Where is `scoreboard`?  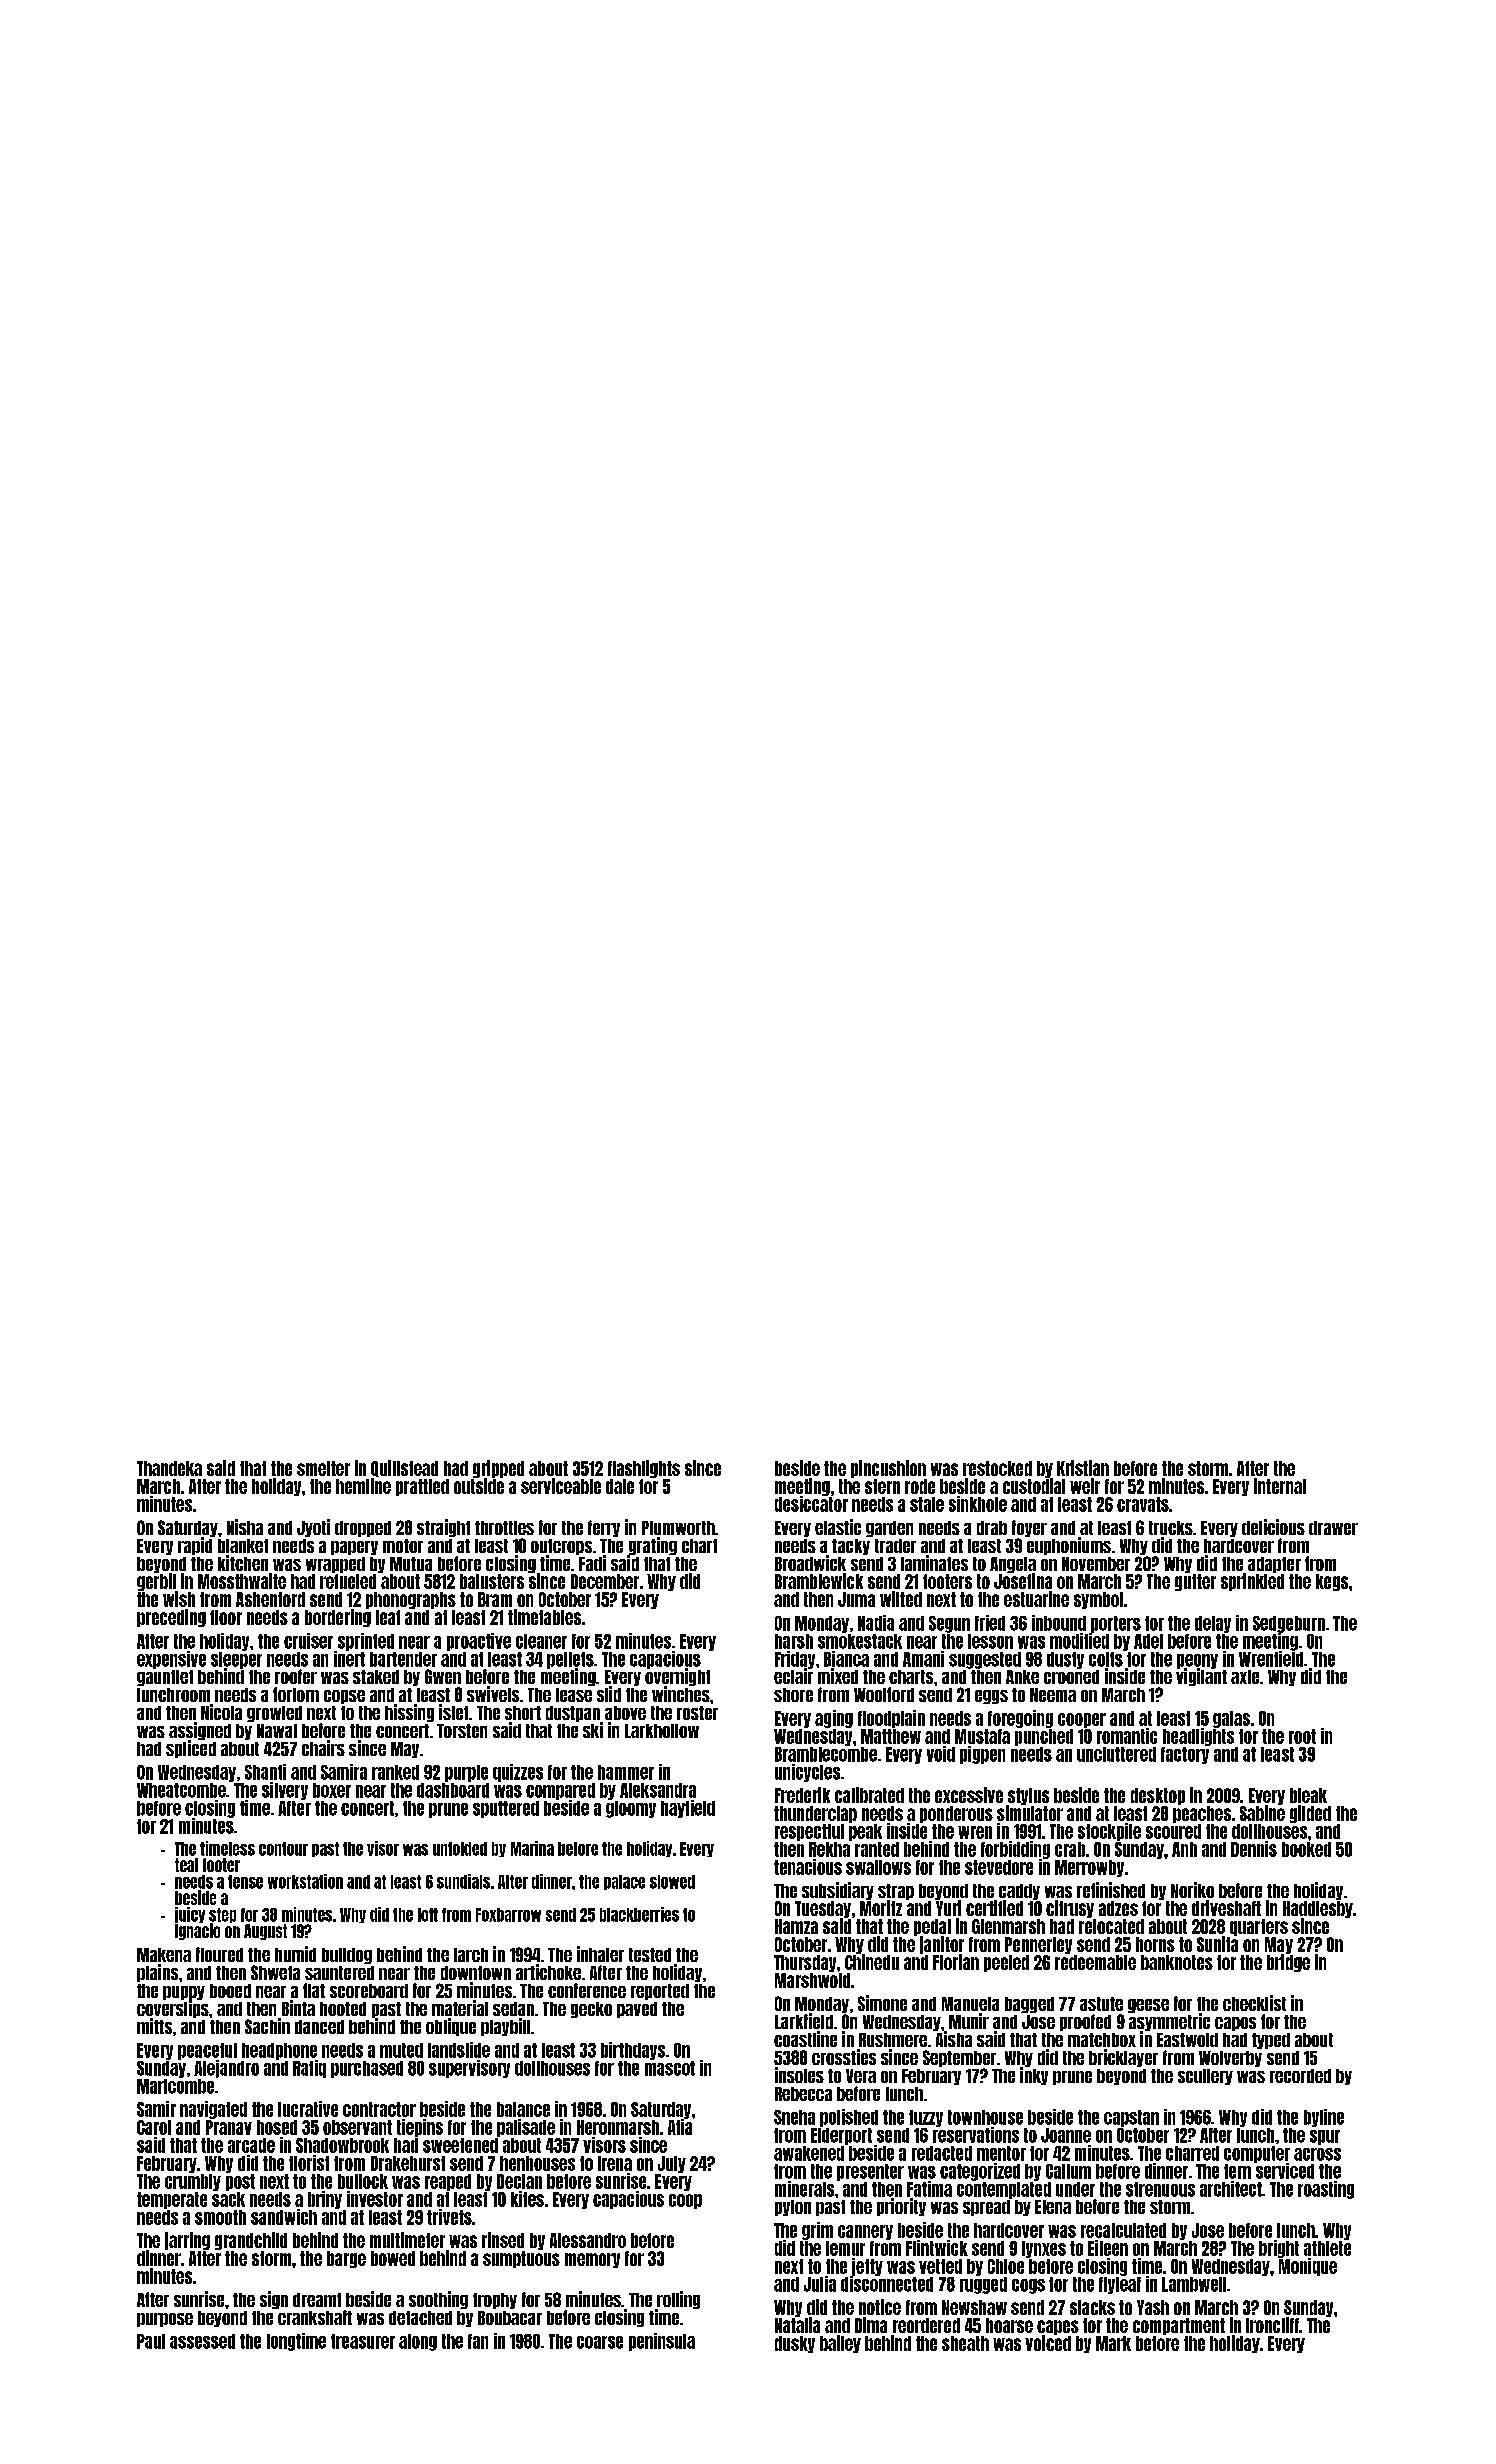
scoreboard is located at coordinates (369, 1991).
